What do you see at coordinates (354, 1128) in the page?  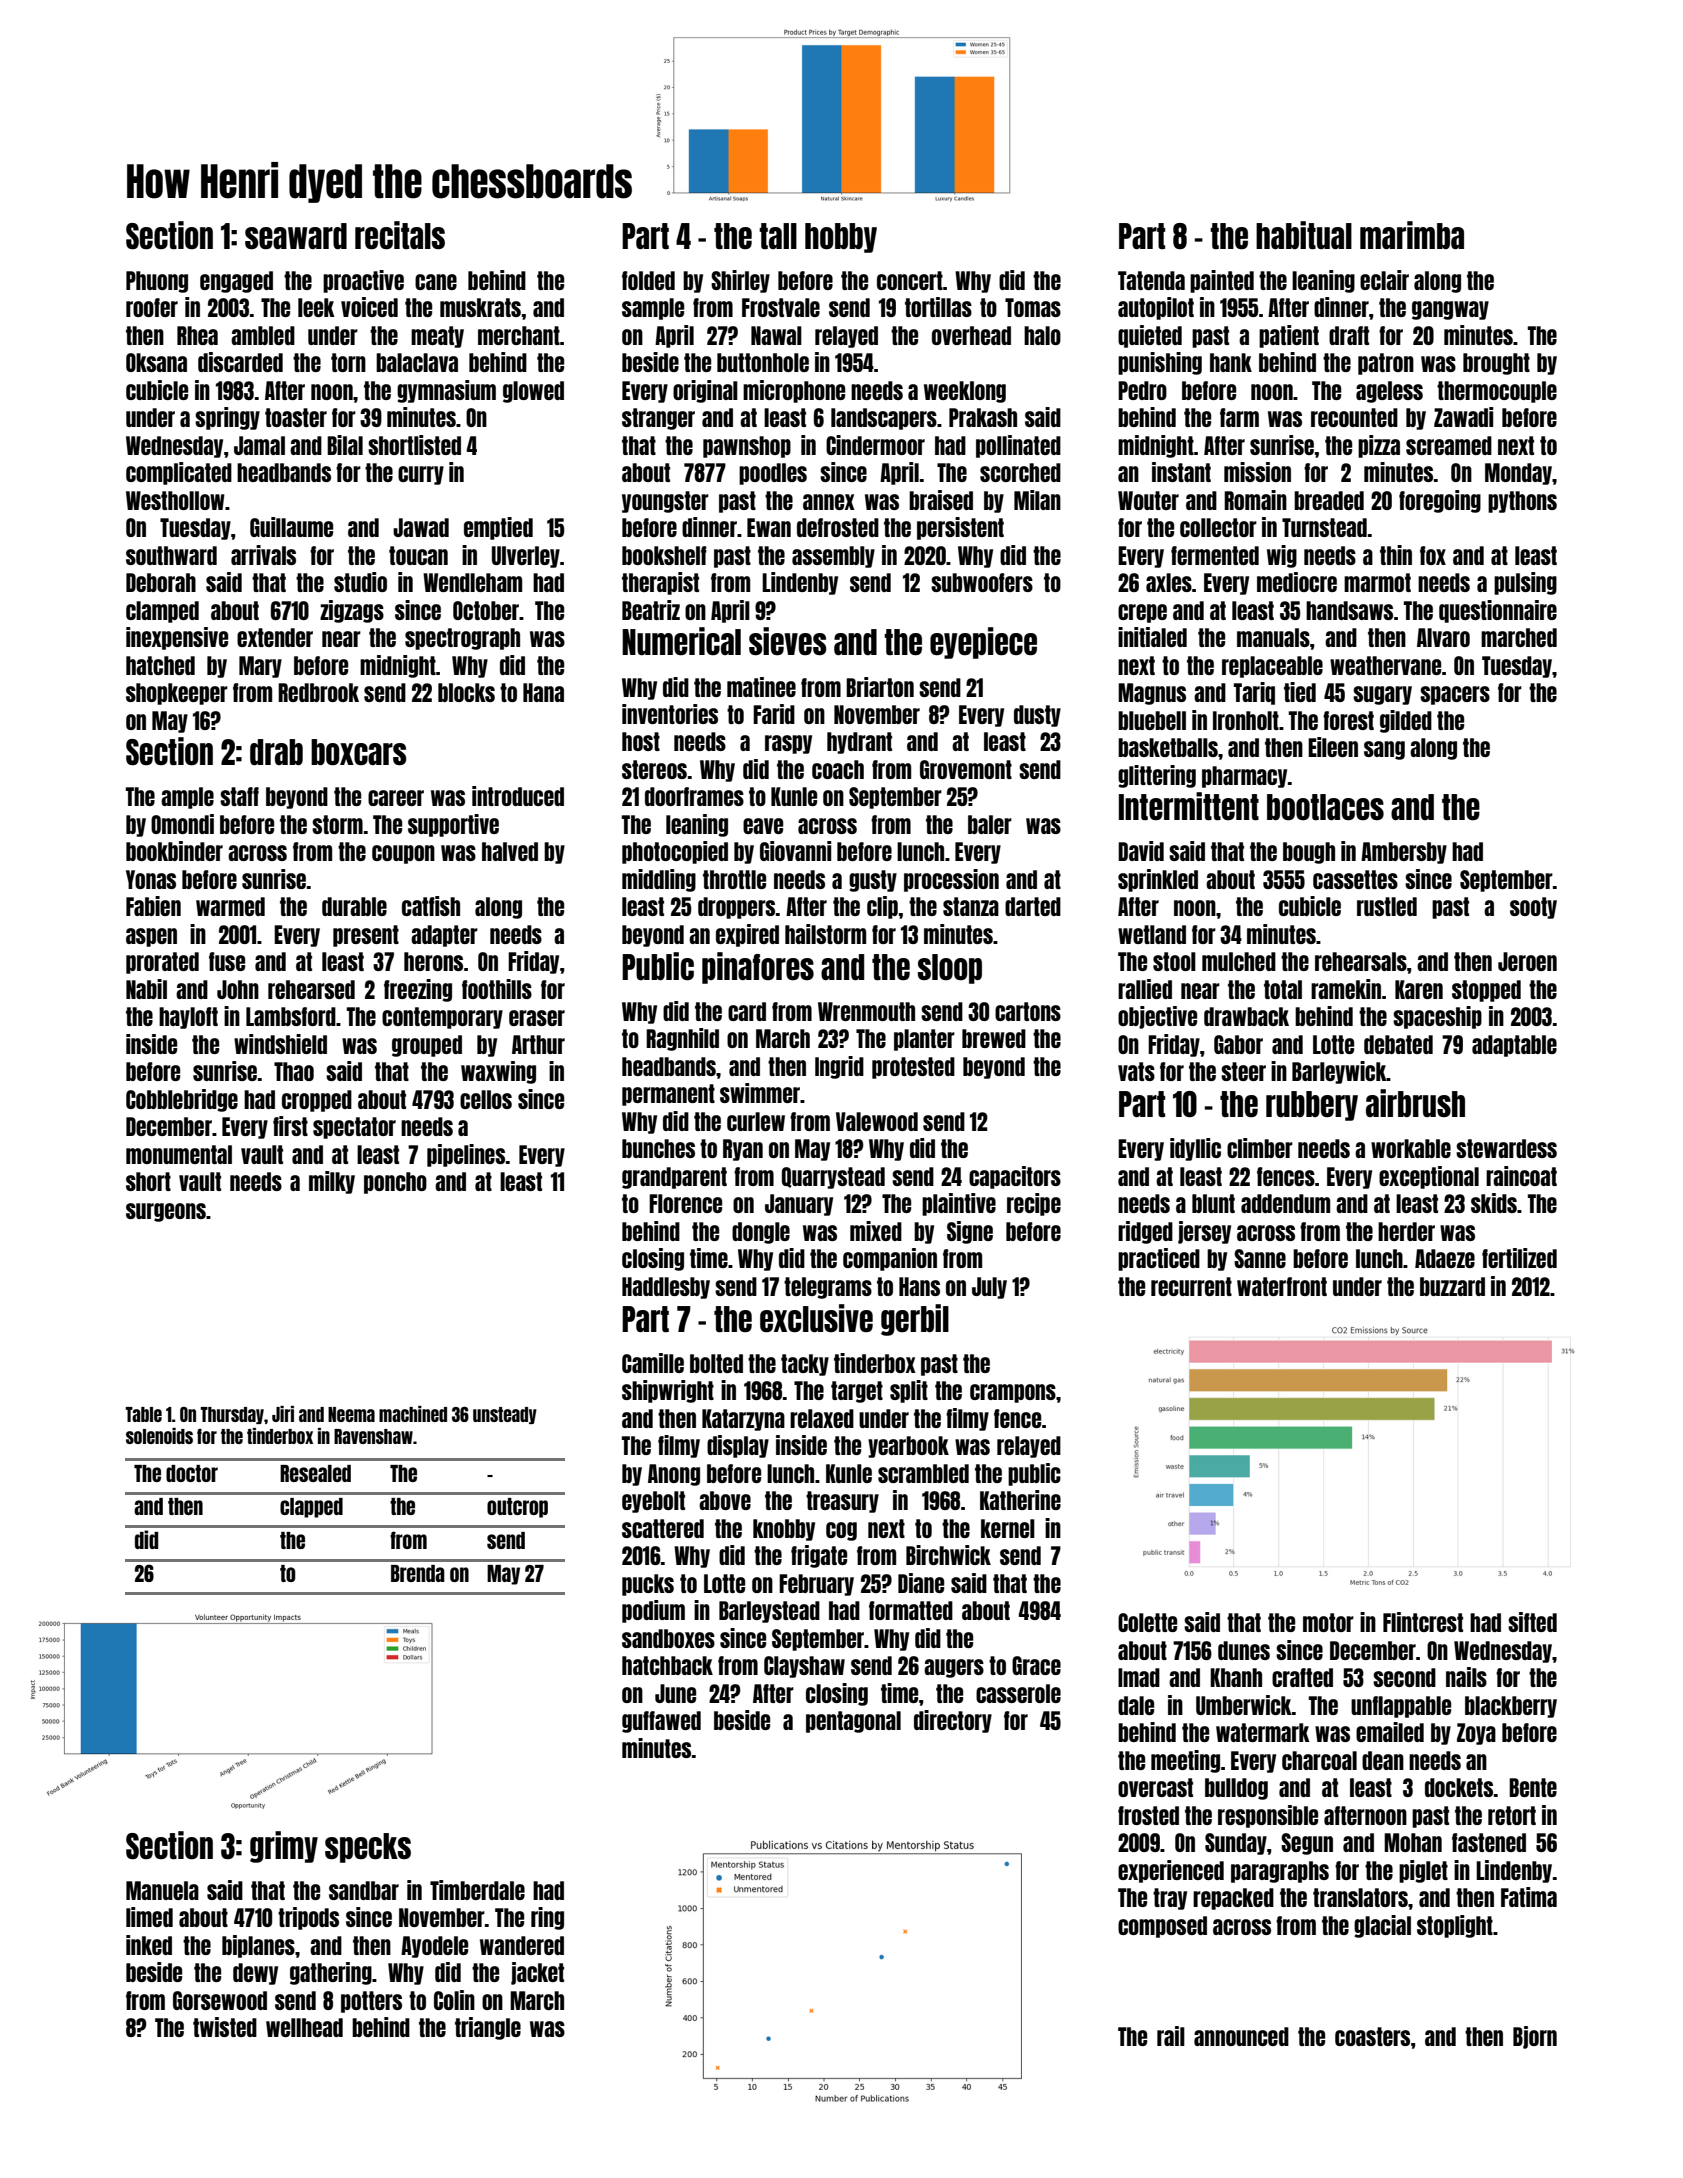 I see `spectator` at bounding box center [354, 1128].
